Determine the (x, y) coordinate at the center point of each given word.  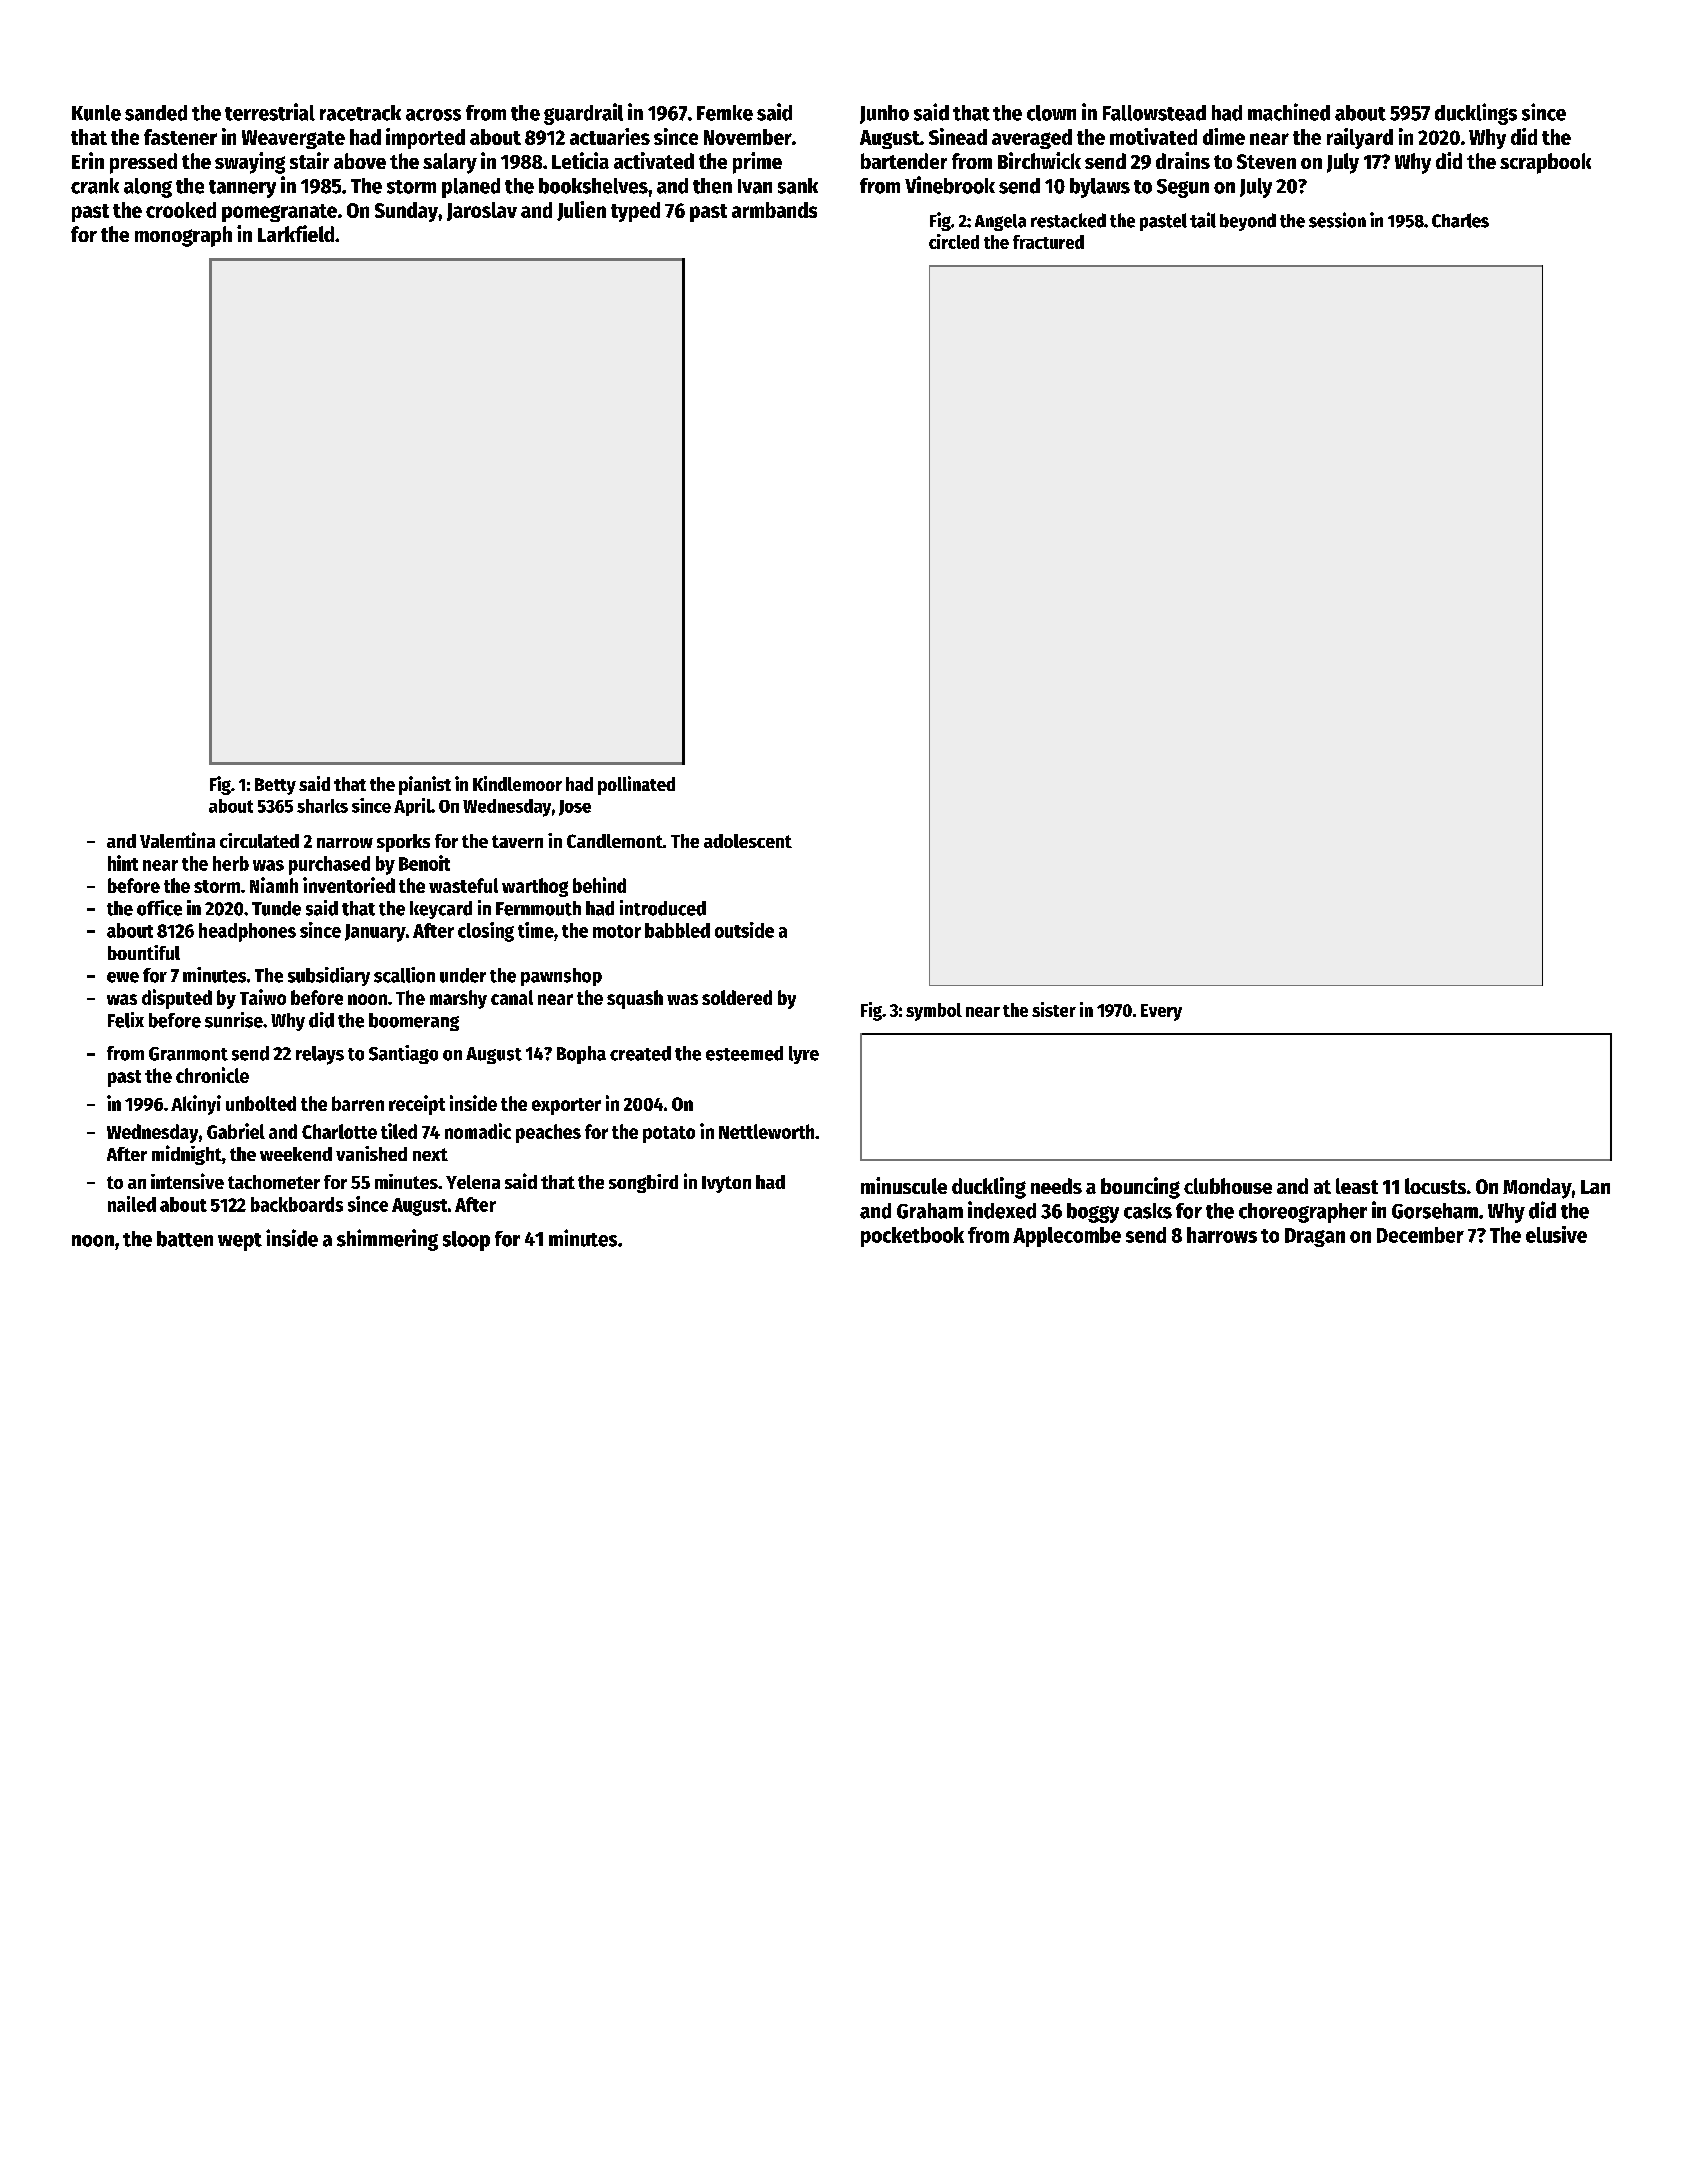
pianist (425, 785)
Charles (1460, 220)
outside (744, 930)
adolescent (748, 841)
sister (1054, 1009)
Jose (575, 808)
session (1337, 220)
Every (1161, 1012)
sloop (466, 1241)
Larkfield (296, 233)
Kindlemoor (517, 783)
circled (954, 241)
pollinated (636, 785)
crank (95, 186)
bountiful (144, 952)
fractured (1048, 242)
